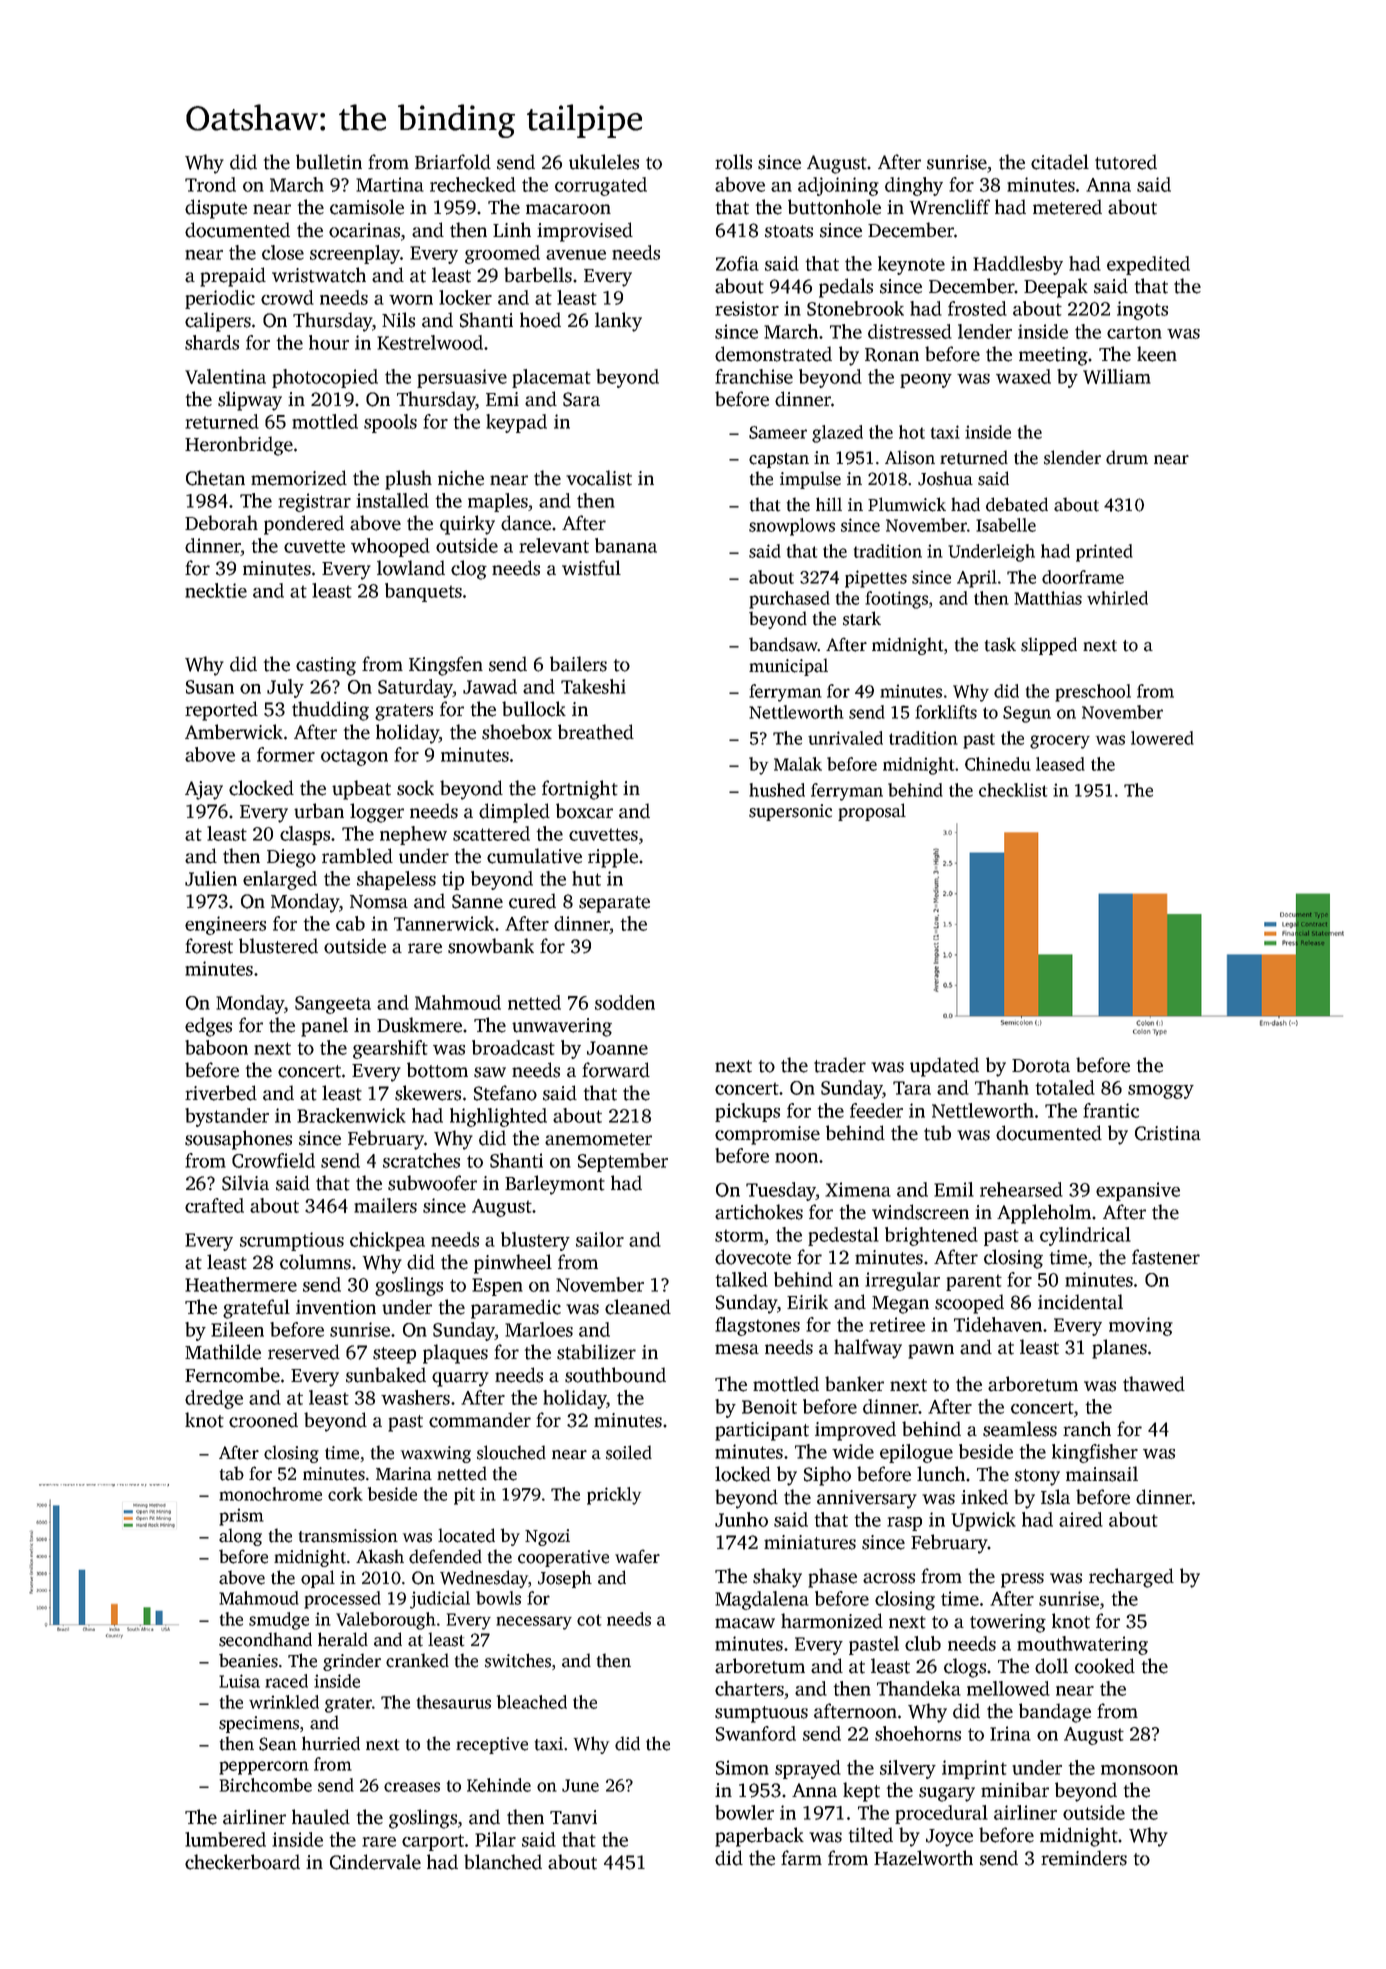  I want to click on wristwatch, so click(319, 275).
